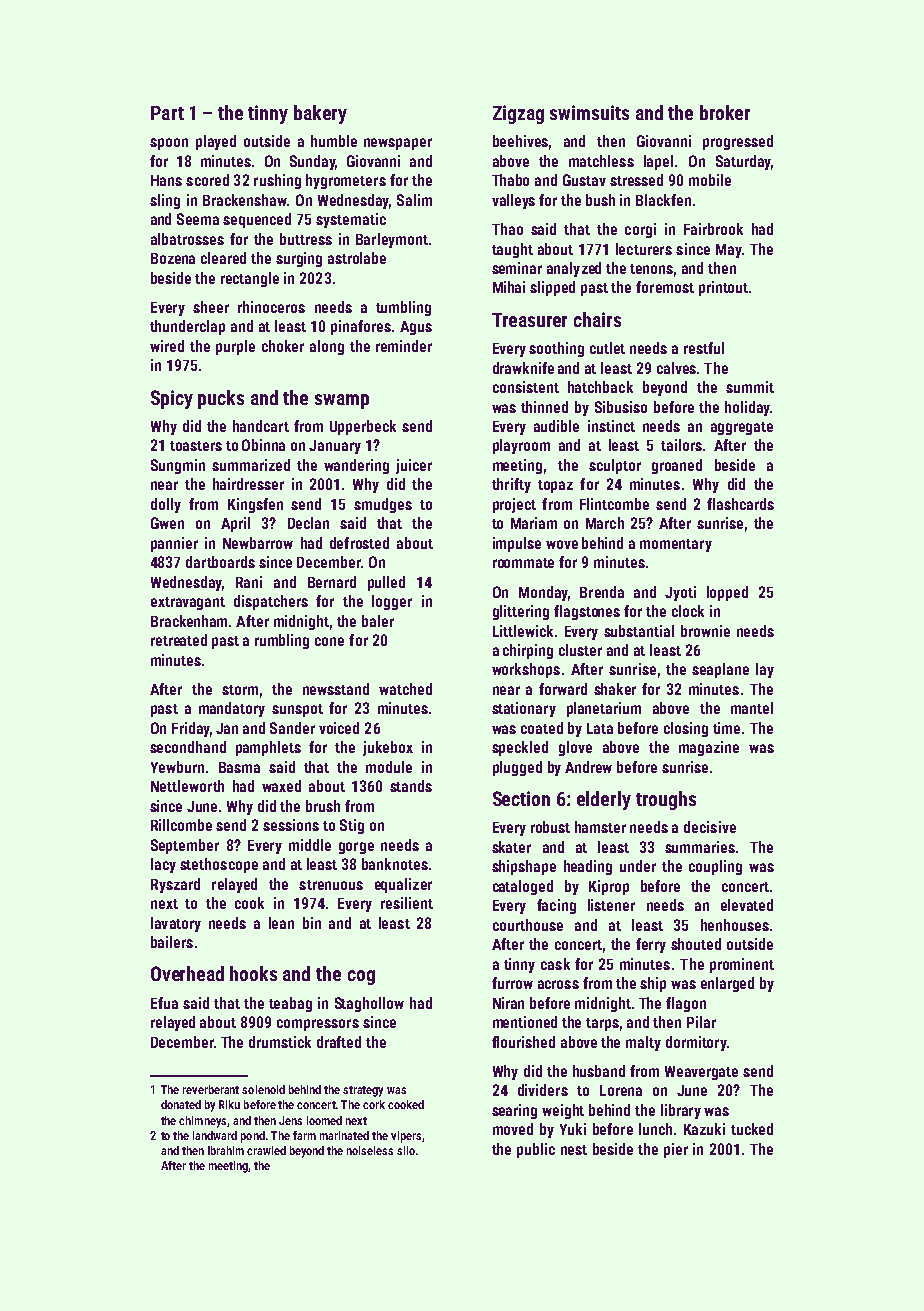  What do you see at coordinates (211, 1089) in the page?
I see `reverberant` at bounding box center [211, 1089].
